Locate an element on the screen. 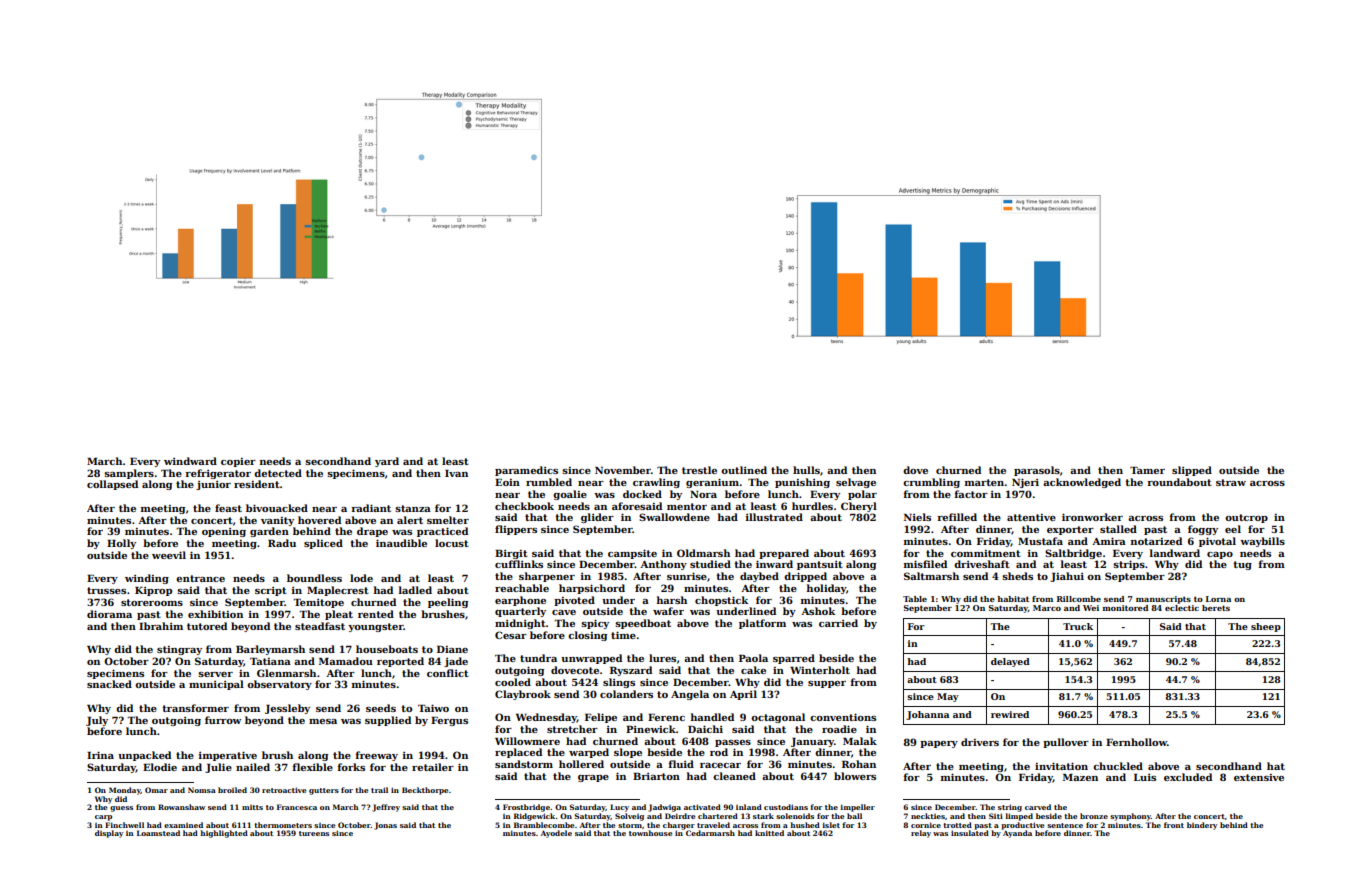  driveshaft is located at coordinates (982, 564).
